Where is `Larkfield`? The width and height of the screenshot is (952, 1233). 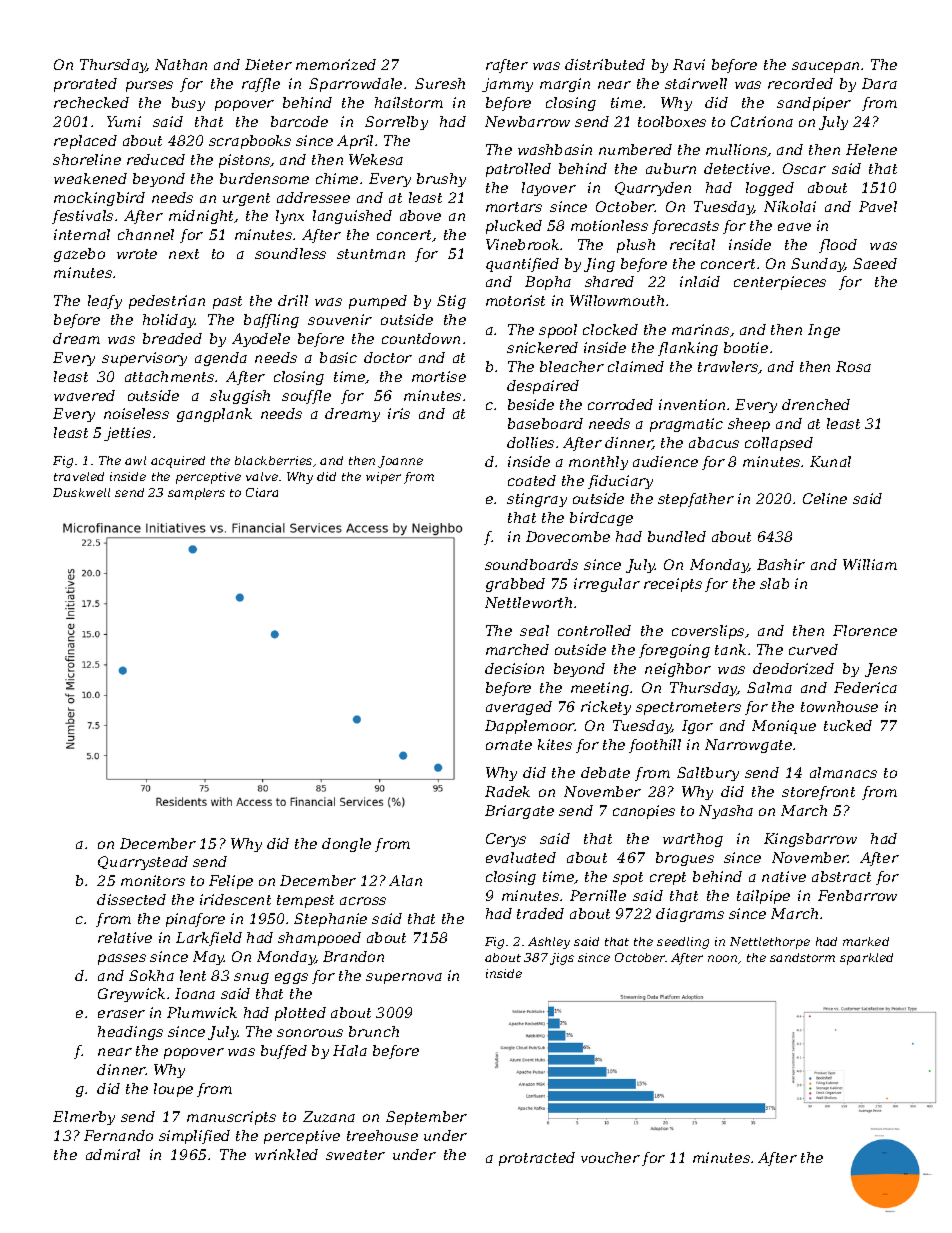 Larkfield is located at coordinates (209, 939).
